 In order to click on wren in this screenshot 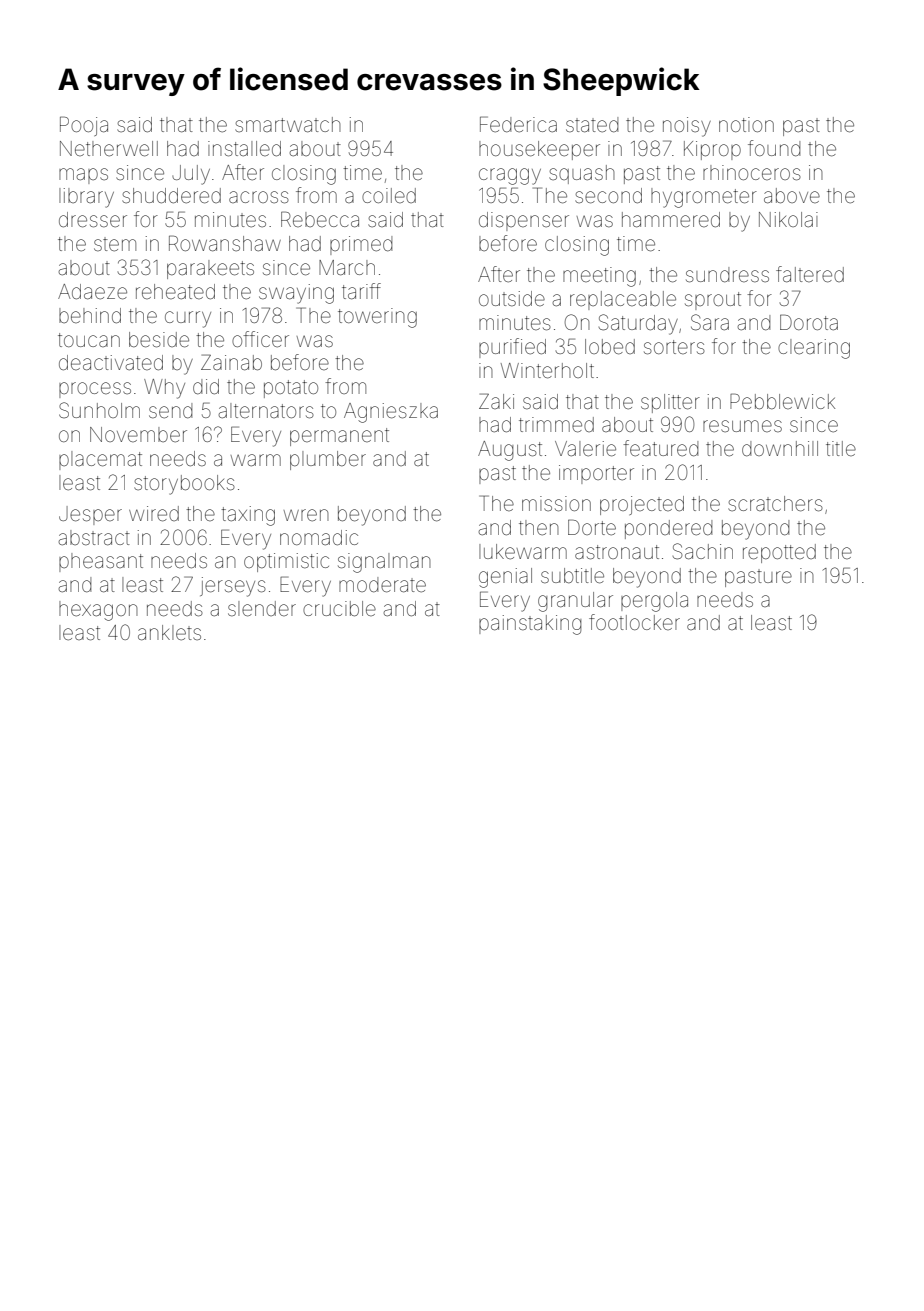, I will do `click(306, 515)`.
